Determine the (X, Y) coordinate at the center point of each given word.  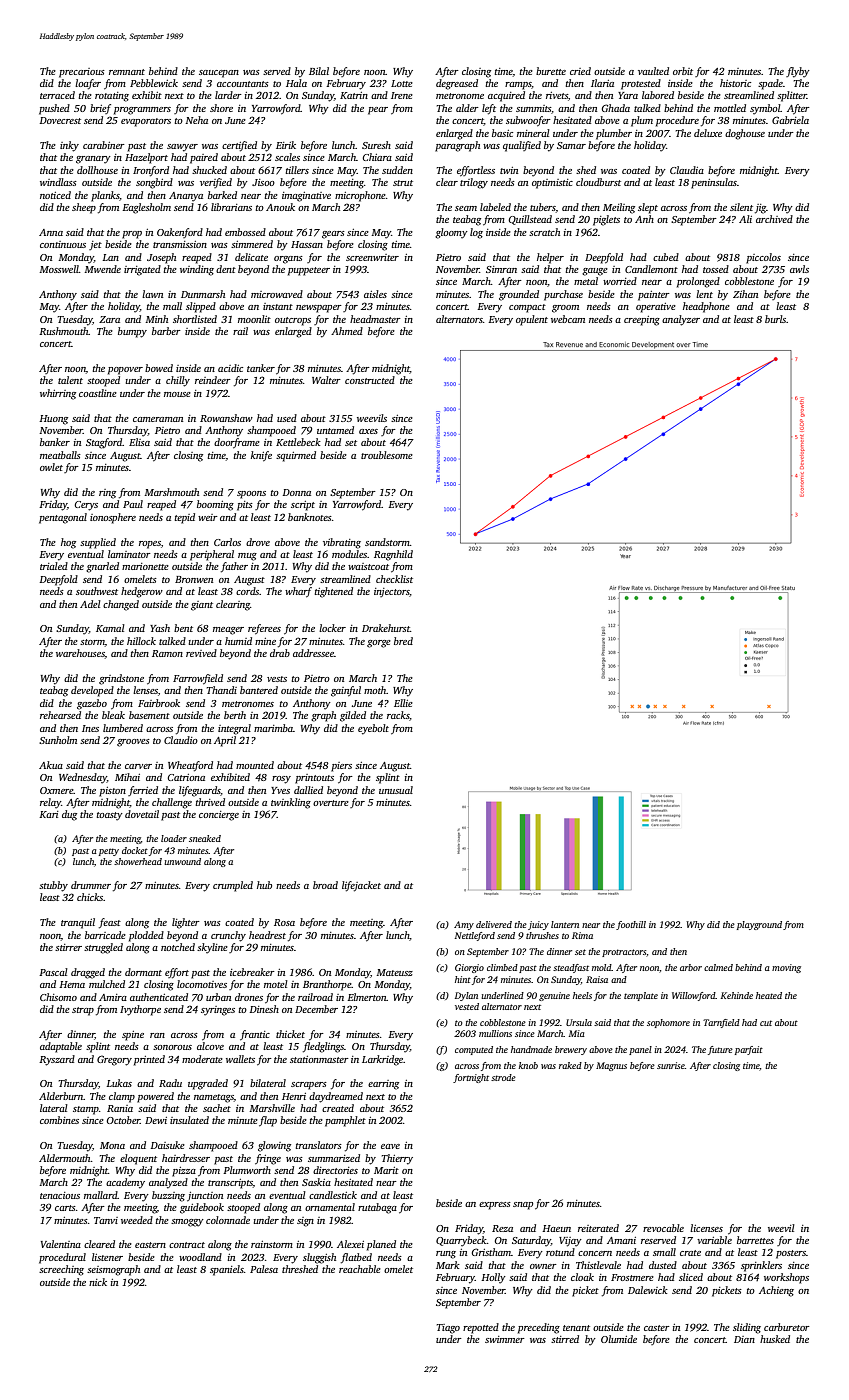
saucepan (219, 74)
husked (775, 1339)
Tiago (448, 1329)
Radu (170, 1083)
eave (390, 1146)
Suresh (376, 145)
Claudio (181, 740)
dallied (308, 790)
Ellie (403, 703)
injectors (392, 592)
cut (766, 1023)
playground (759, 925)
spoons (251, 495)
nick (98, 1282)
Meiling (619, 208)
